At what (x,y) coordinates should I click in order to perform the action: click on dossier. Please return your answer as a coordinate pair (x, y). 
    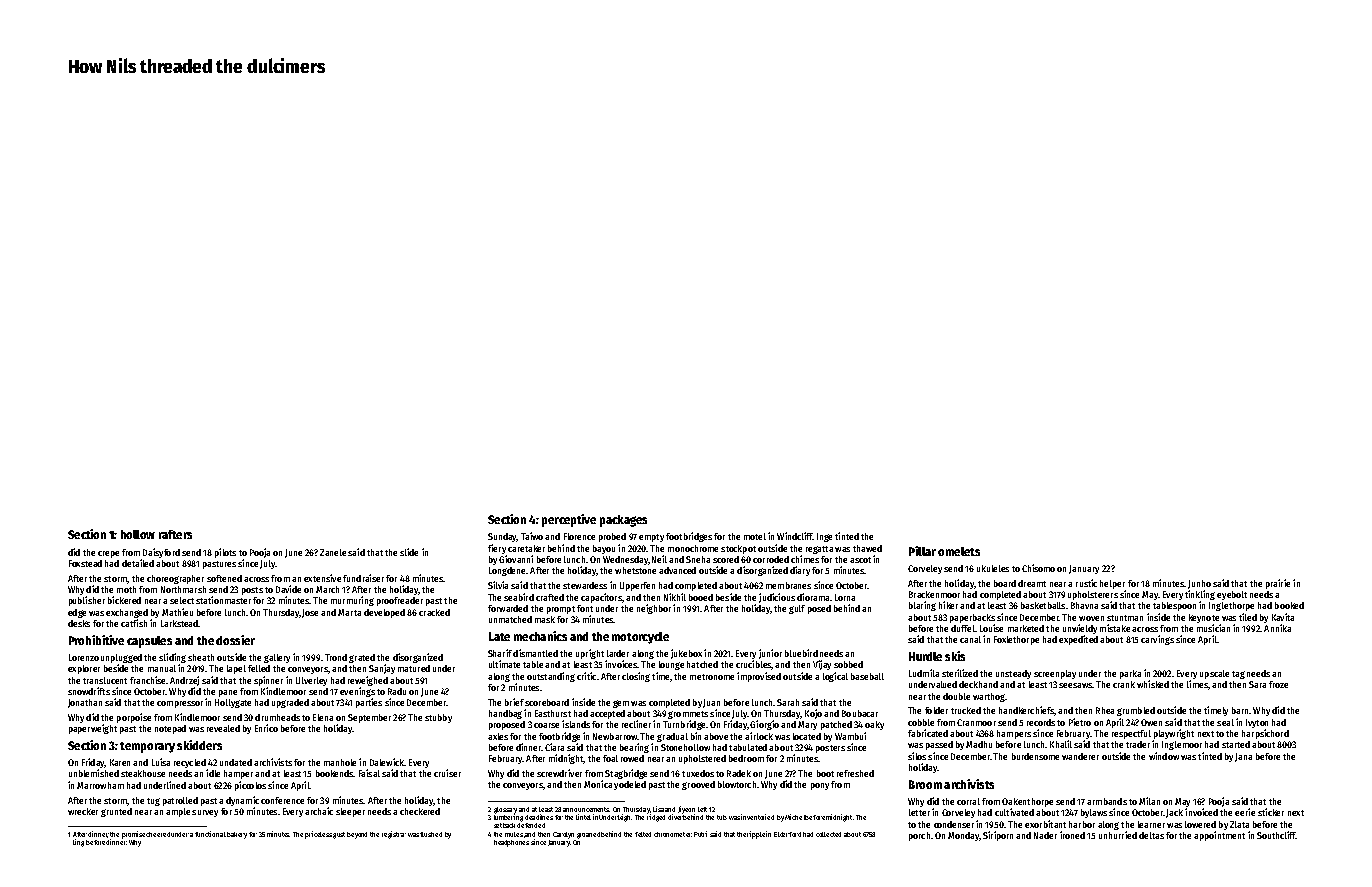
    Looking at the image, I should click on (235, 640).
